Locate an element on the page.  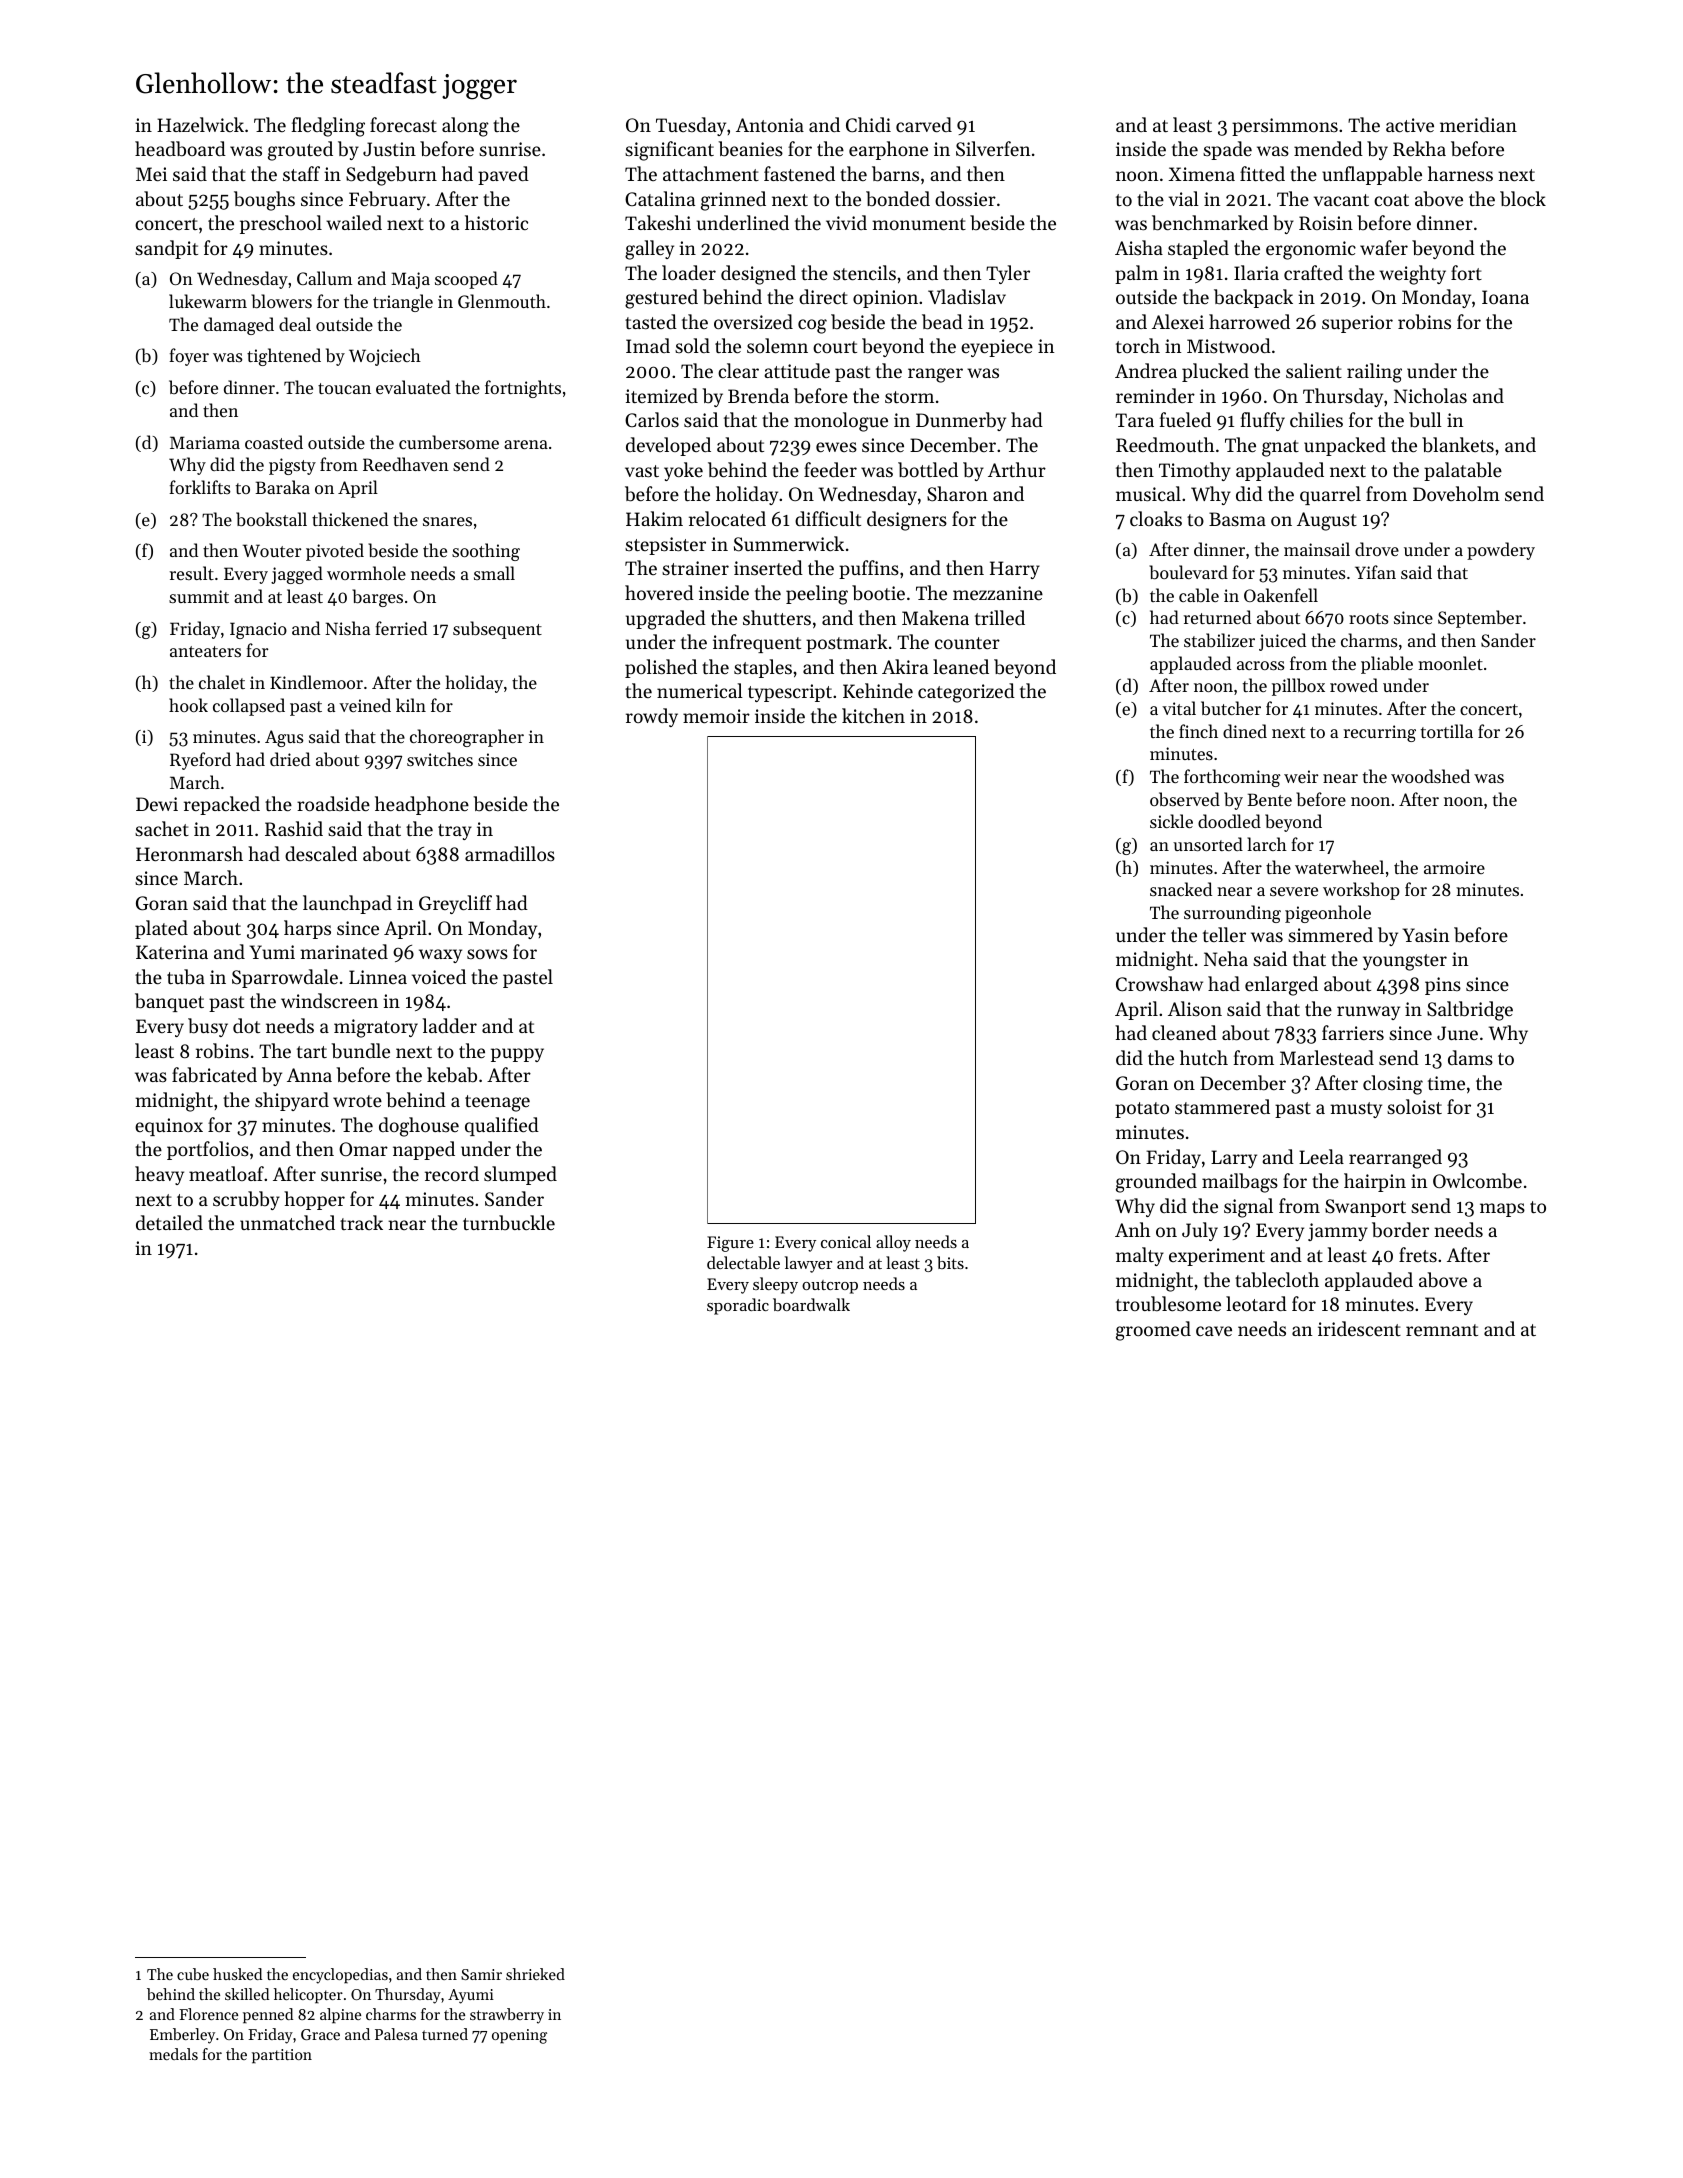
hutch is located at coordinates (1204, 1057).
